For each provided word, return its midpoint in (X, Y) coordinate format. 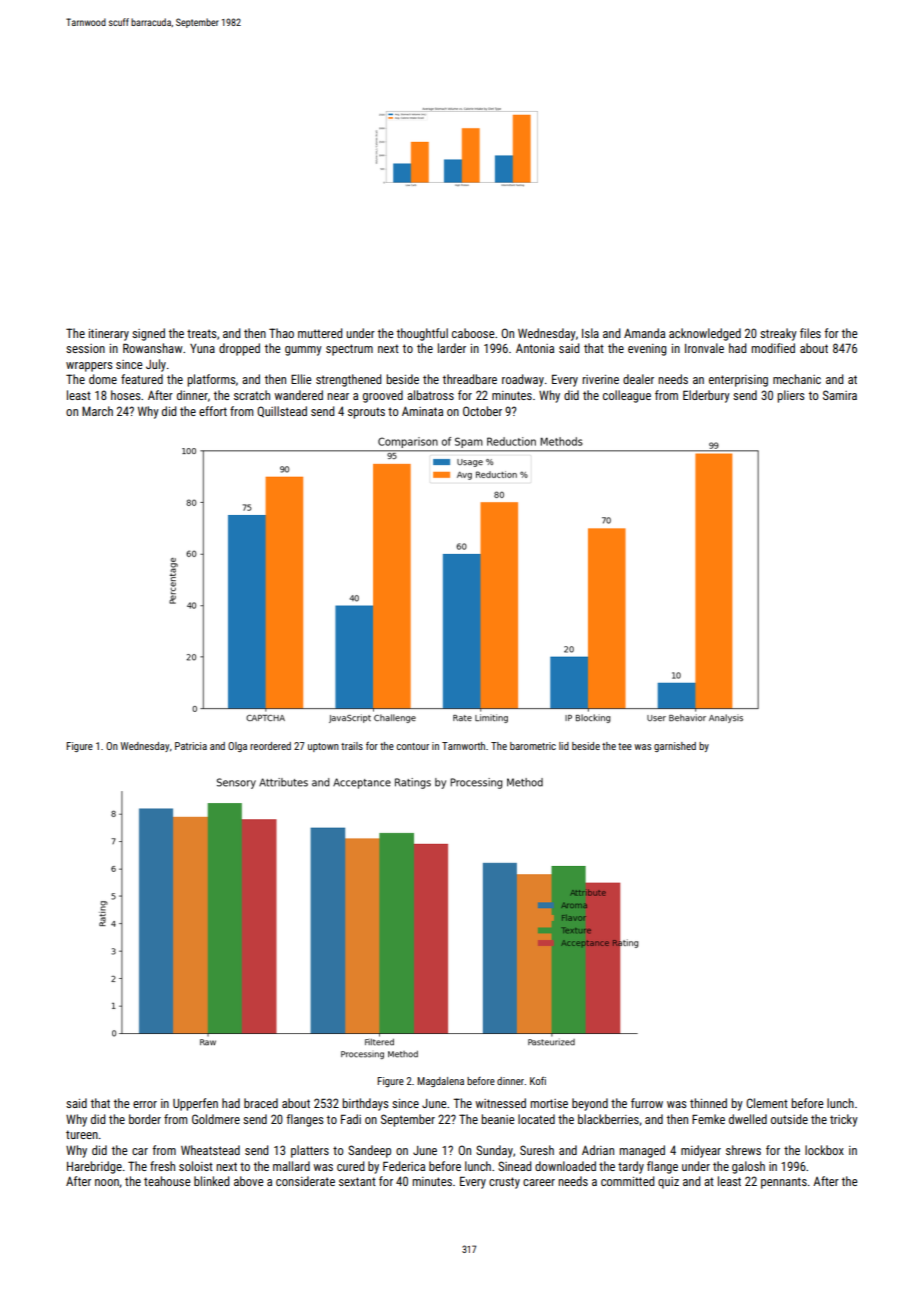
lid (564, 746)
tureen (82, 1134)
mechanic (797, 379)
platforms (211, 380)
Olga (237, 747)
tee (625, 746)
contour (413, 746)
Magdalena (440, 1082)
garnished (675, 747)
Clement (767, 1103)
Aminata (422, 411)
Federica (404, 1166)
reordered (270, 746)
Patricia (191, 746)
